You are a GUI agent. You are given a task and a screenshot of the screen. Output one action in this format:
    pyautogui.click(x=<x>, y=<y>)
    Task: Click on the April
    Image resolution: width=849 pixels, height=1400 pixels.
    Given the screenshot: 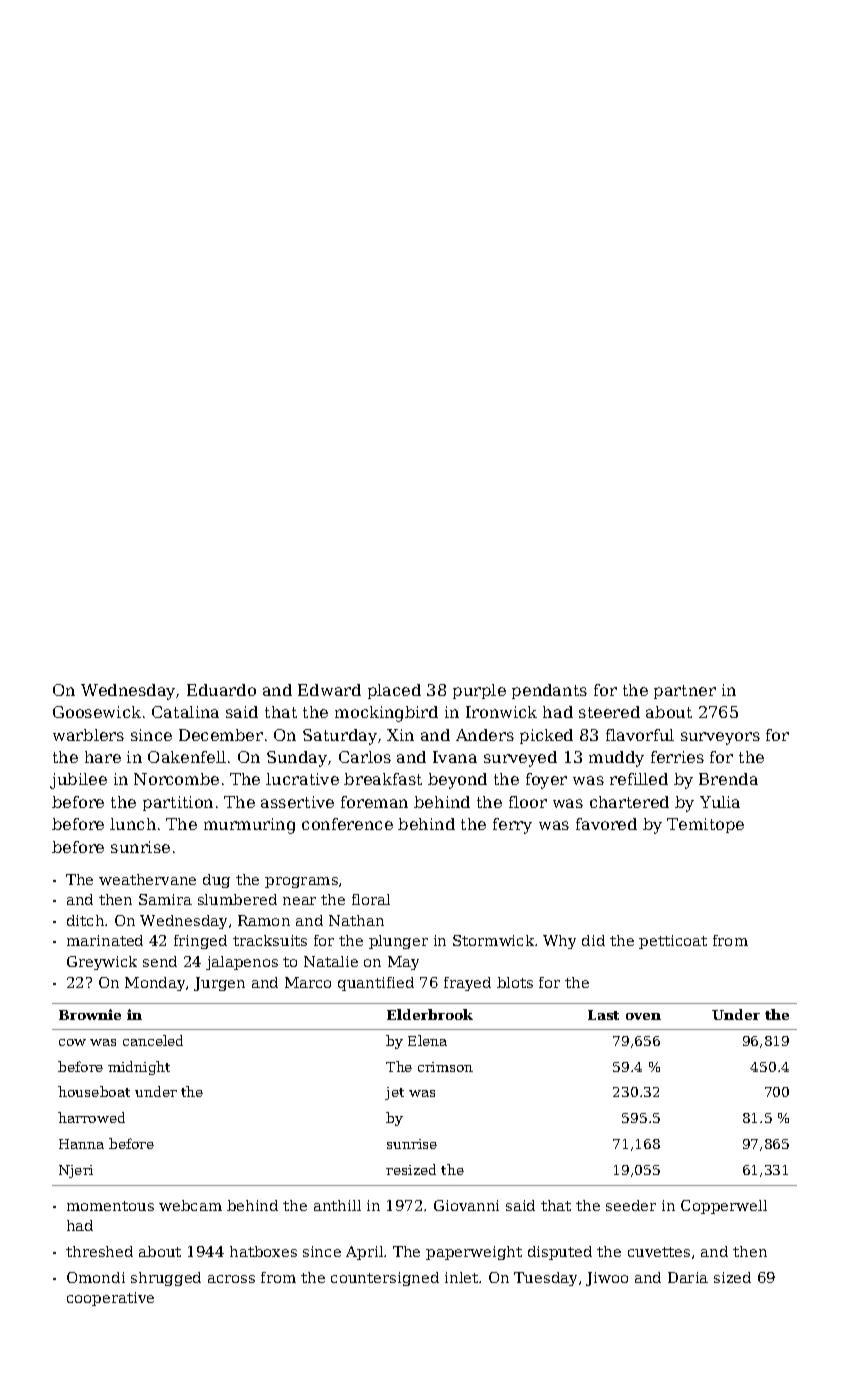 What is the action you would take?
    pyautogui.click(x=364, y=1253)
